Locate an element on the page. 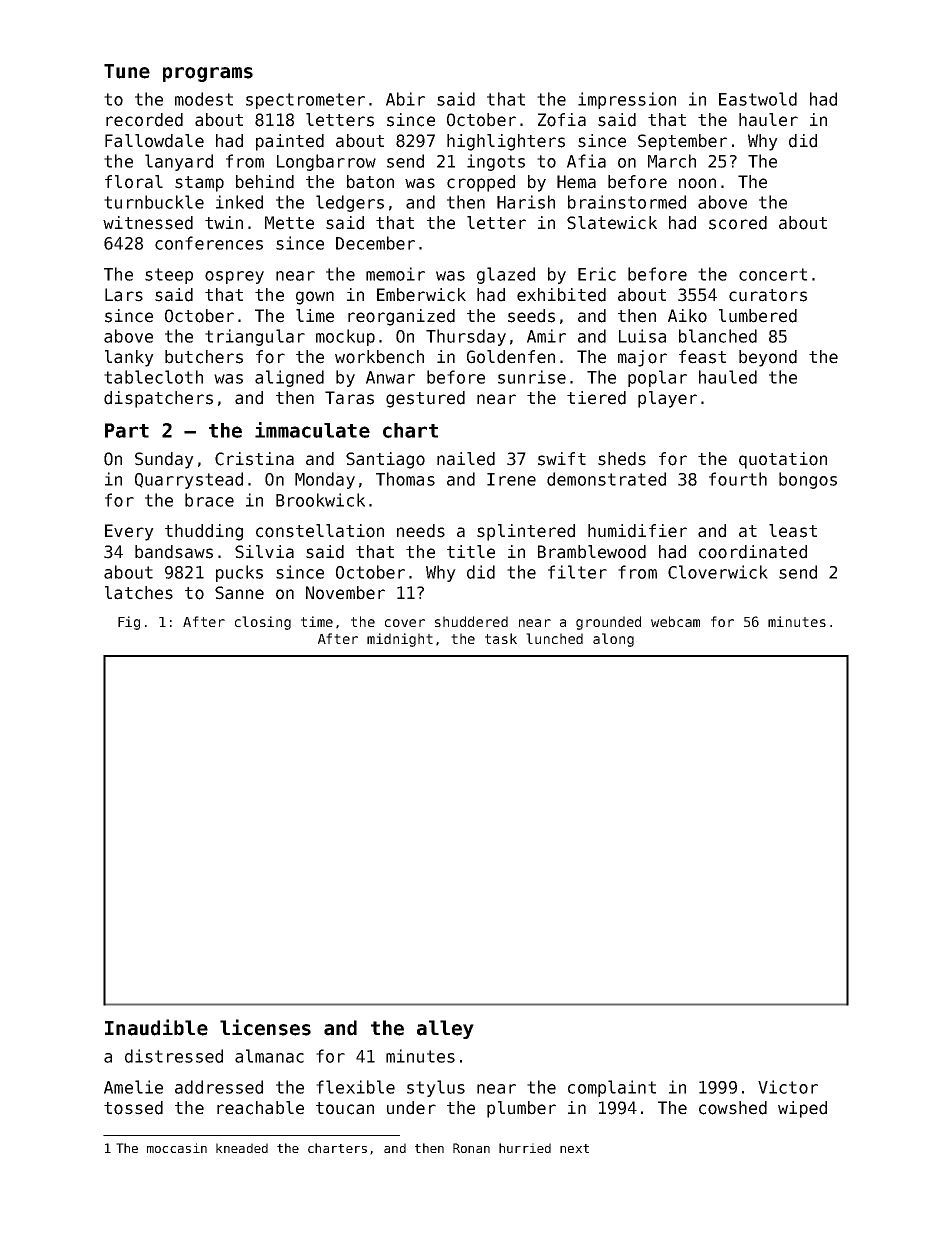  memoir is located at coordinates (395, 274).
